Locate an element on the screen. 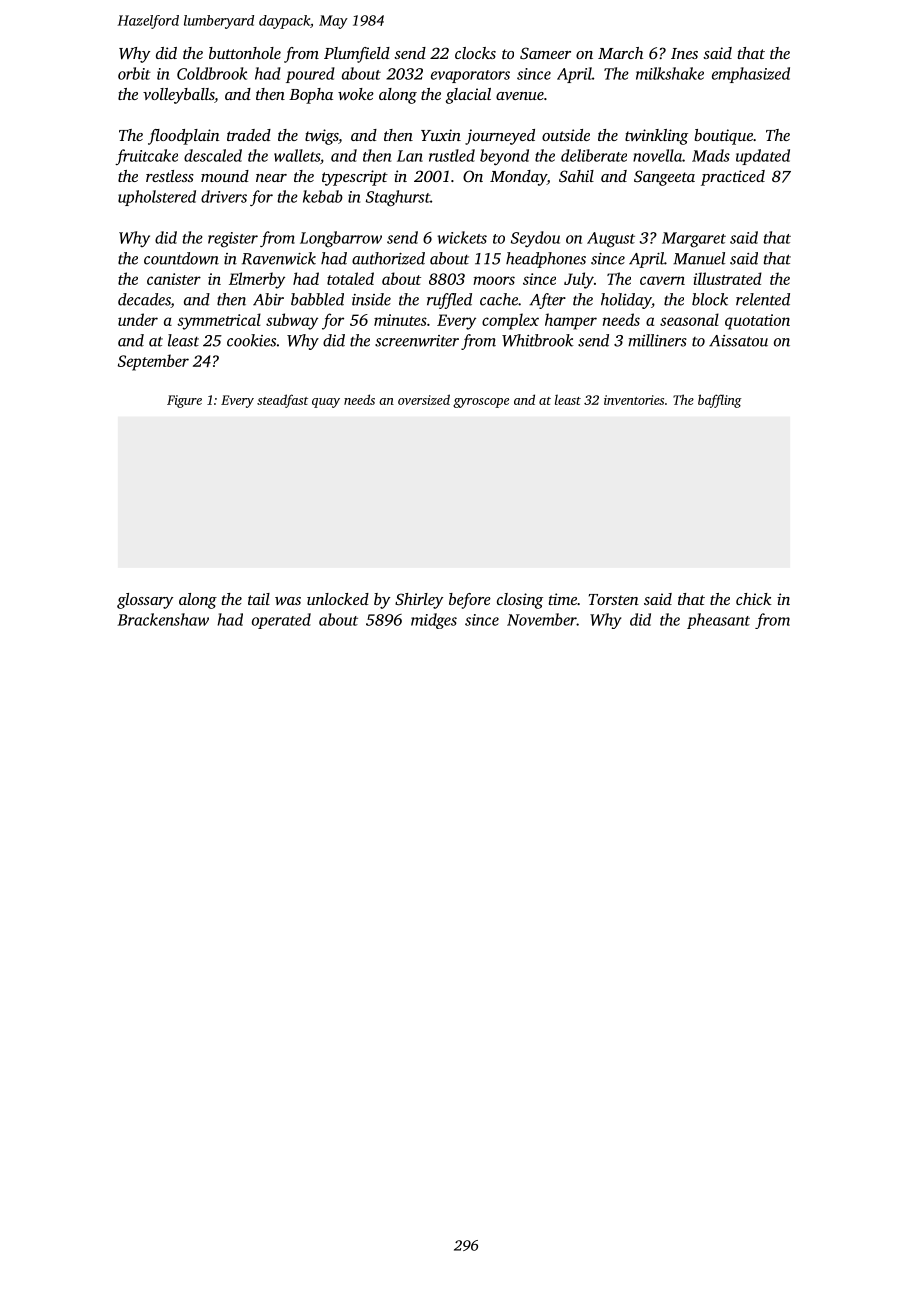  complex is located at coordinates (510, 321).
